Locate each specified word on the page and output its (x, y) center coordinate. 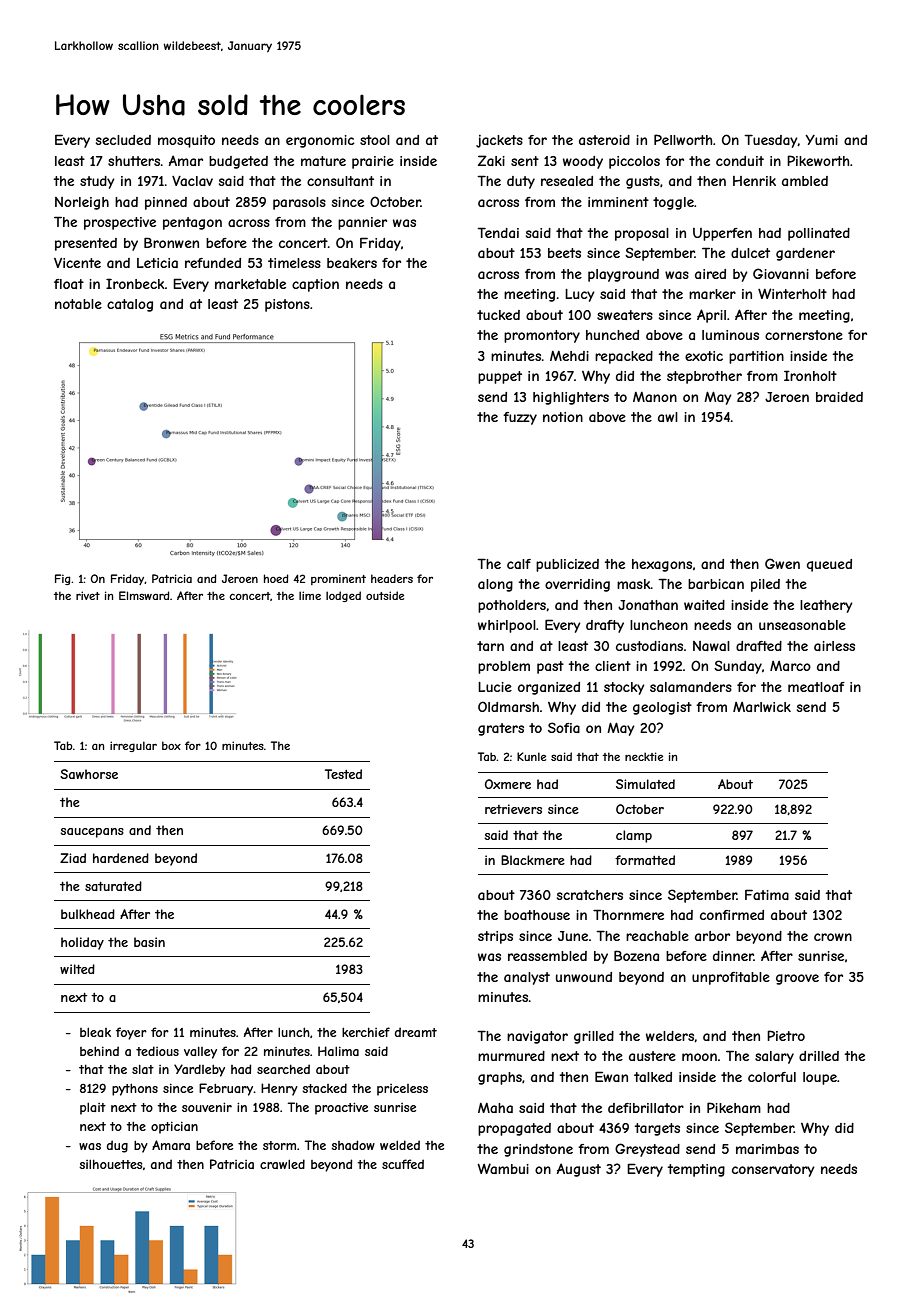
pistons (287, 305)
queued (829, 565)
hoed (276, 578)
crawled (282, 1164)
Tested (343, 774)
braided (839, 397)
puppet (500, 377)
